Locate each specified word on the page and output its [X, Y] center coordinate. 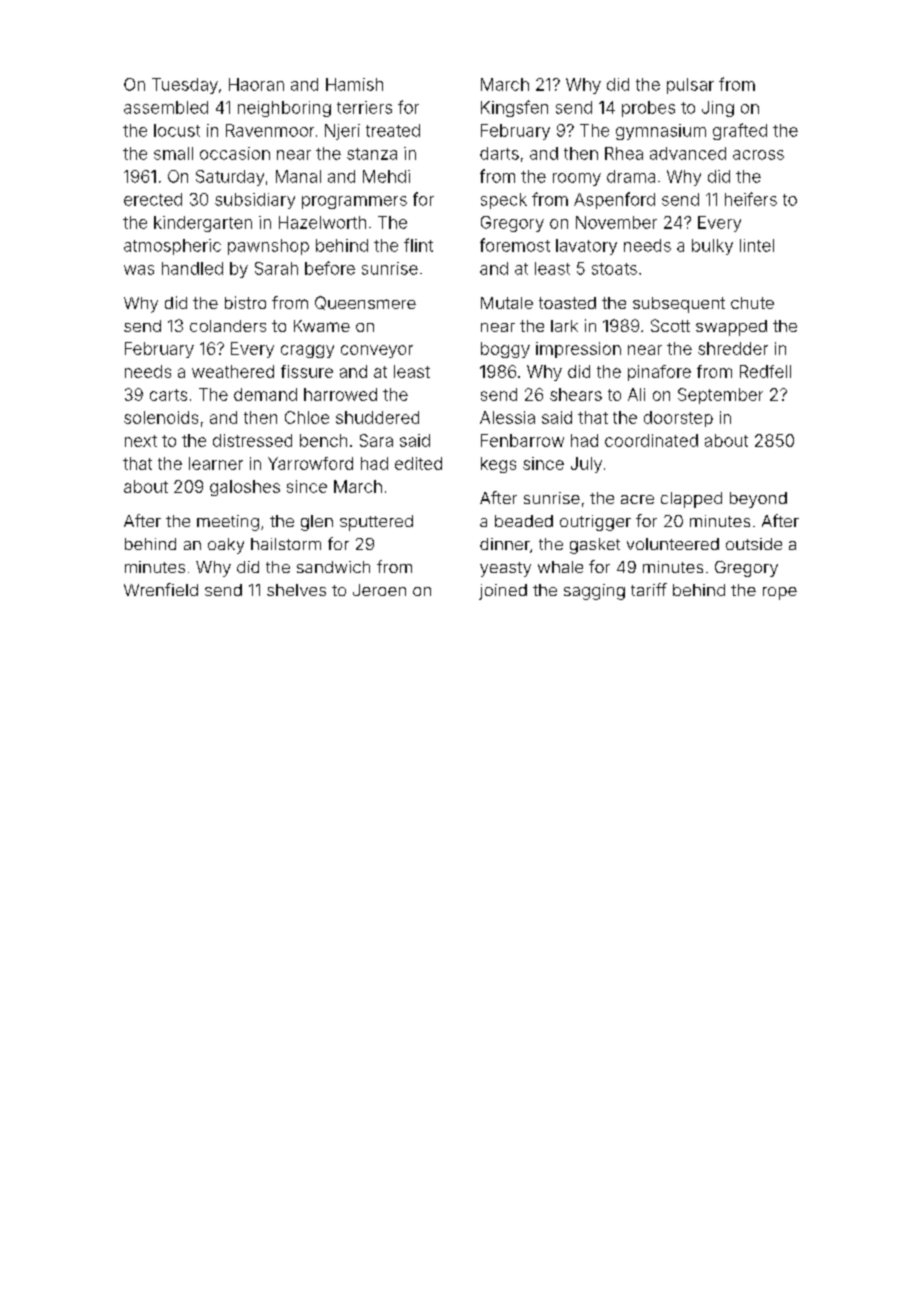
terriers [364, 107]
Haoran [256, 84]
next [141, 441]
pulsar [690, 86]
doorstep [678, 419]
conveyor [377, 351]
